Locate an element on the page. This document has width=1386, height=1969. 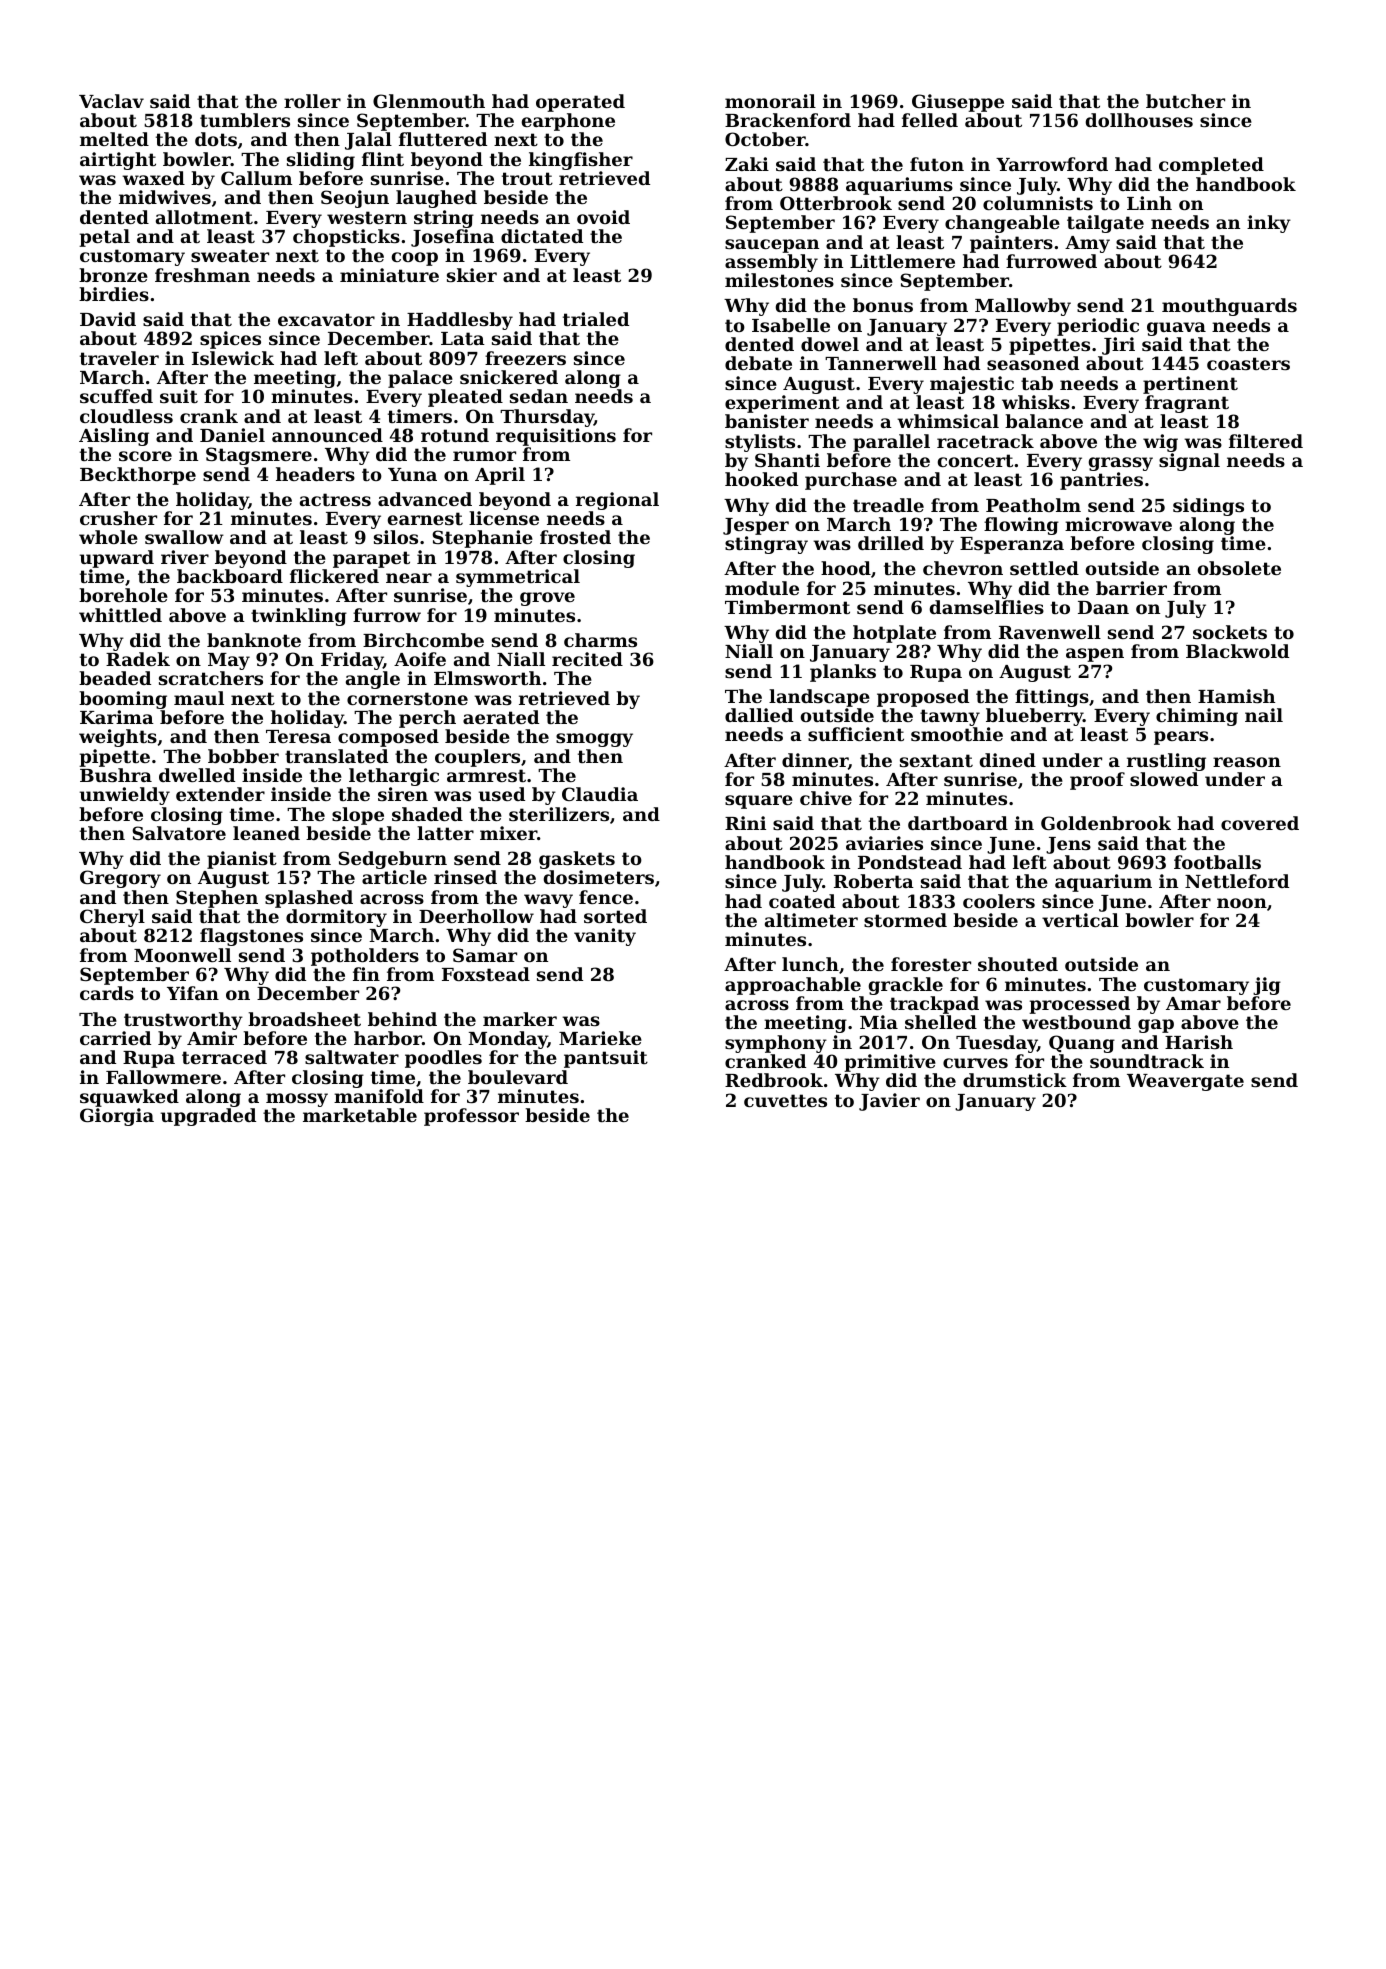
upgraded is located at coordinates (208, 1117).
